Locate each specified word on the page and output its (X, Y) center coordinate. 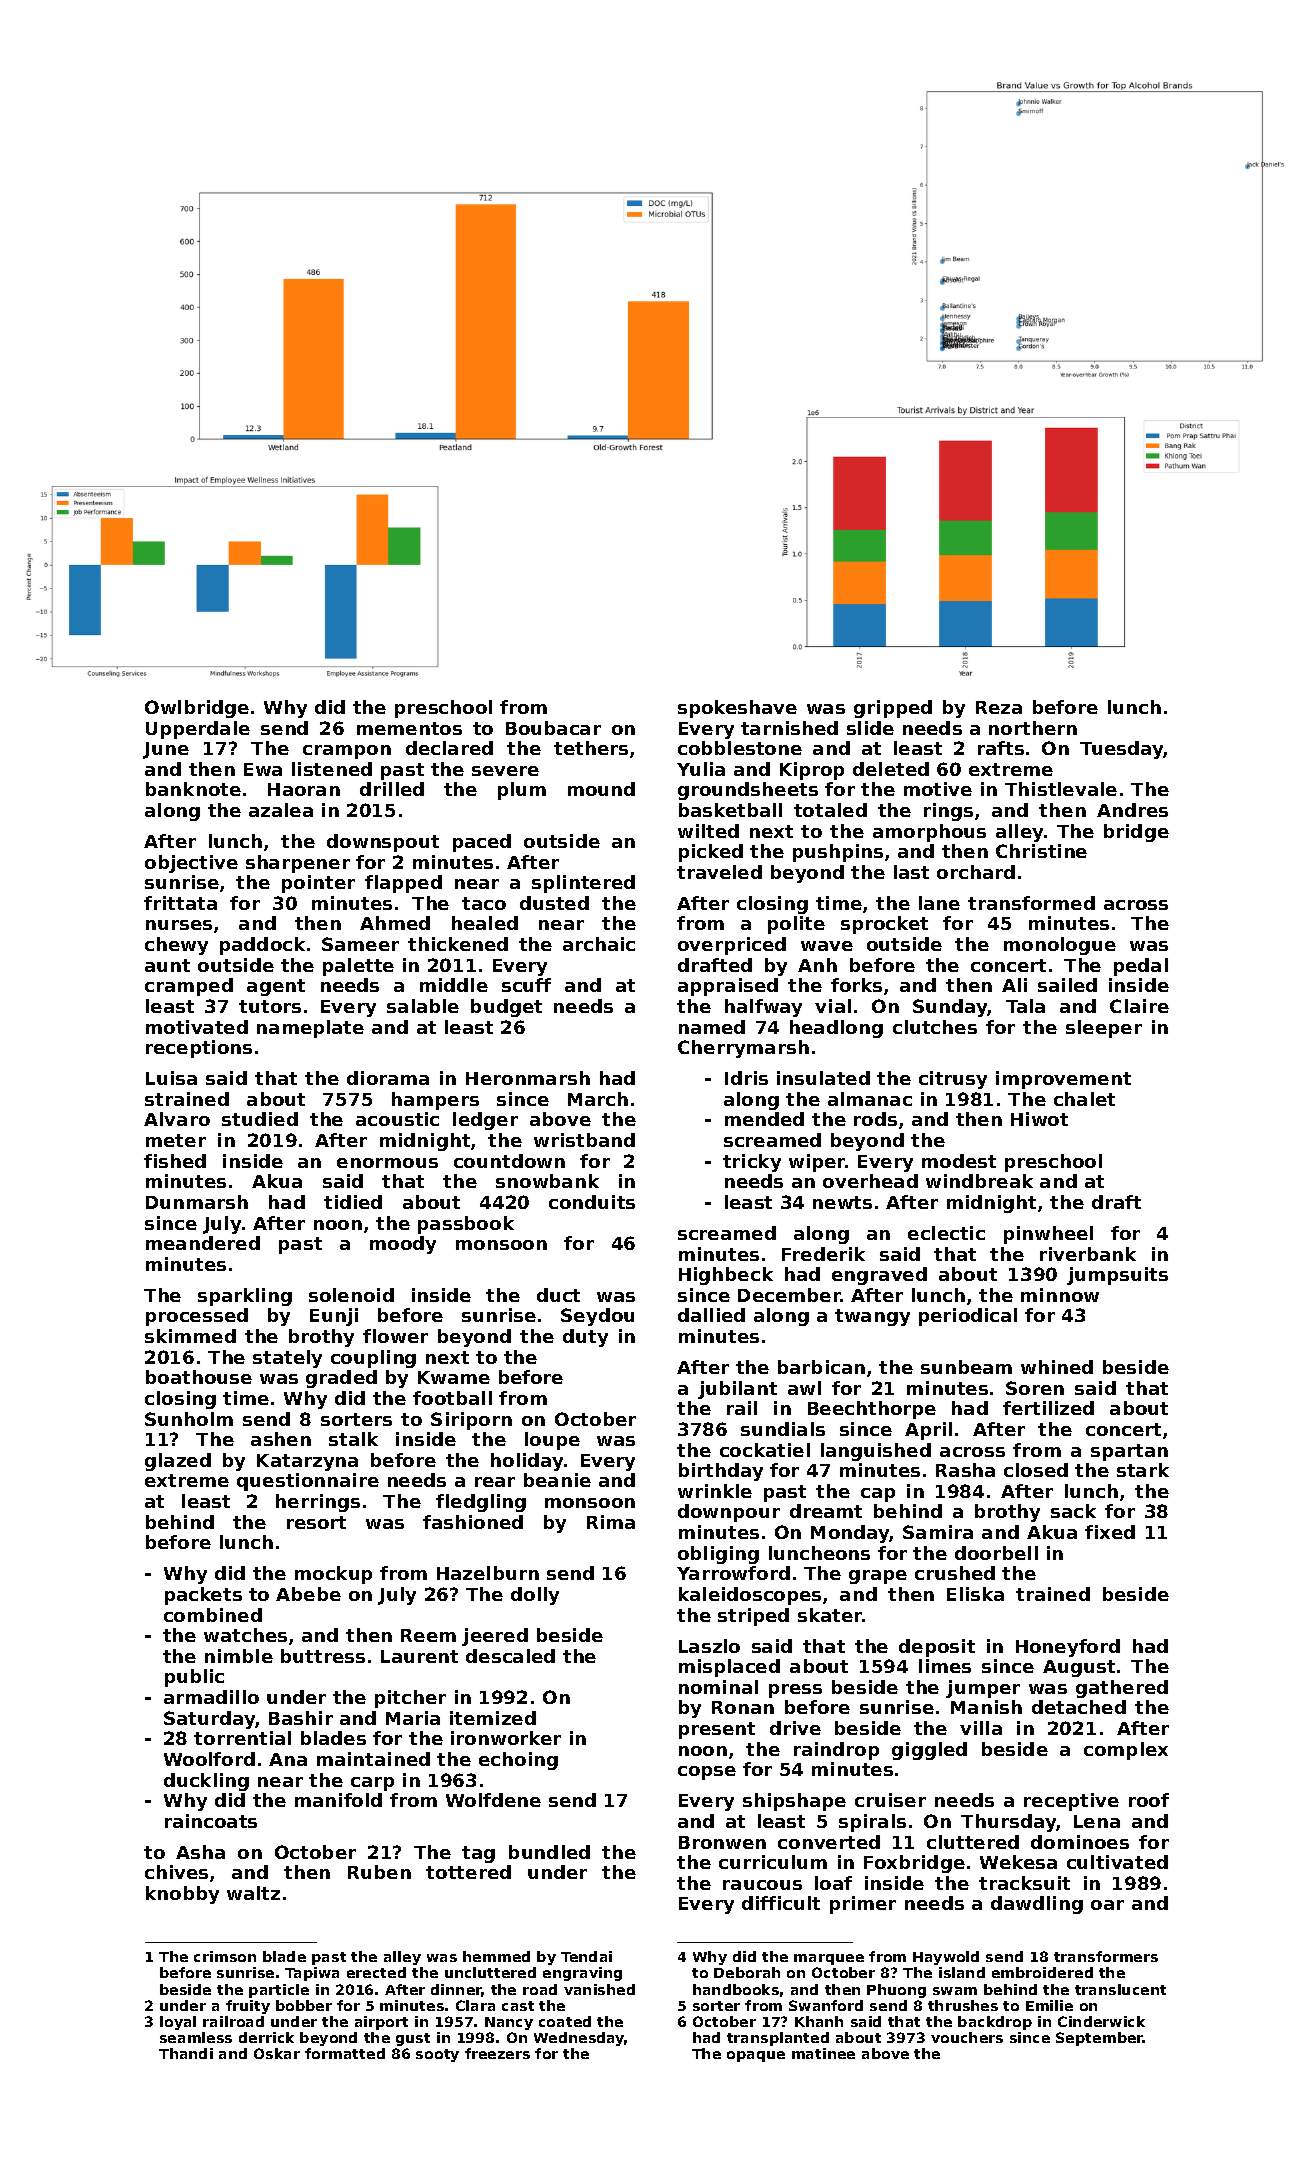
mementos (409, 728)
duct (558, 1295)
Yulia (701, 769)
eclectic (946, 1233)
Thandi (186, 2053)
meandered (203, 1243)
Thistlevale (1061, 789)
